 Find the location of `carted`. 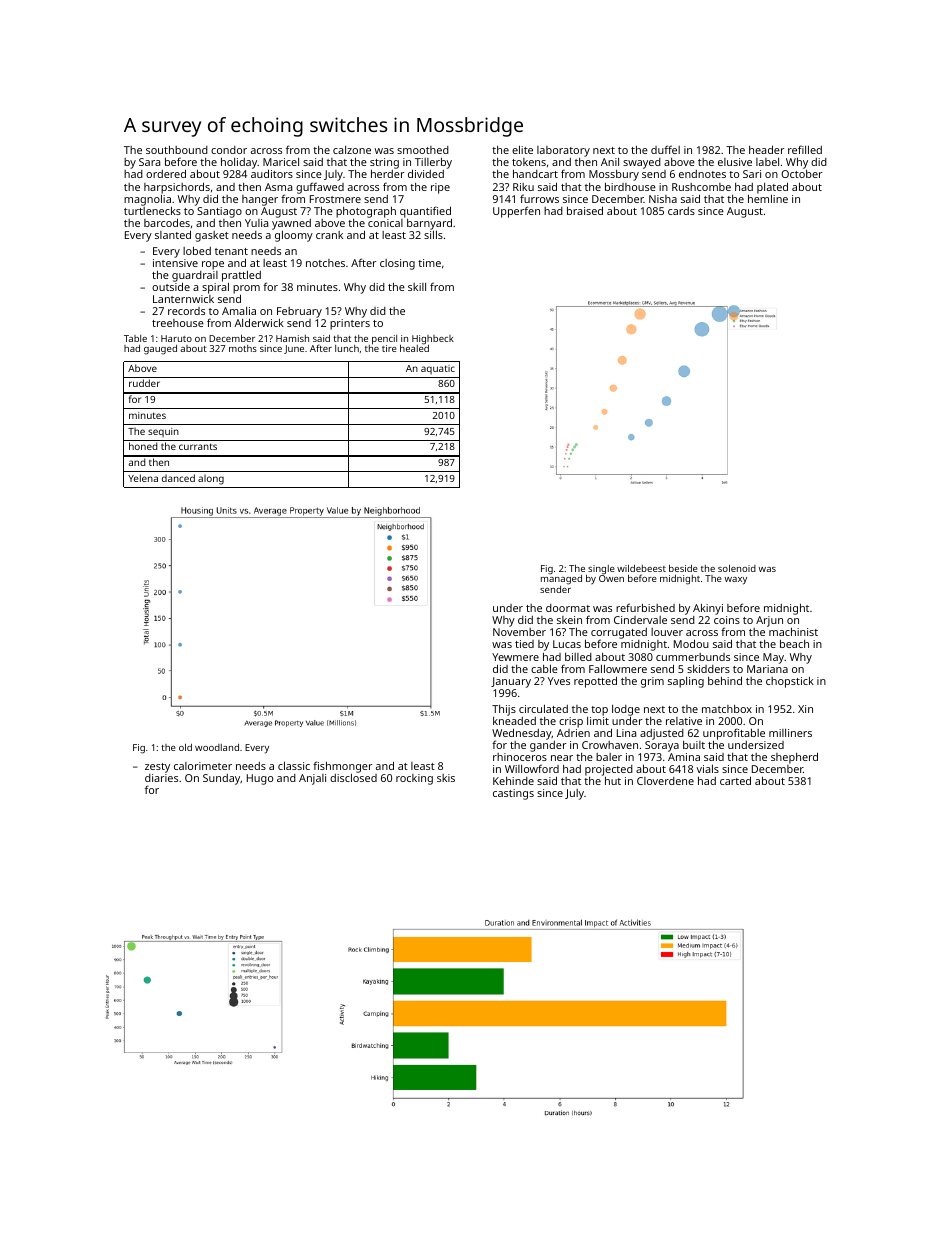

carted is located at coordinates (735, 780).
